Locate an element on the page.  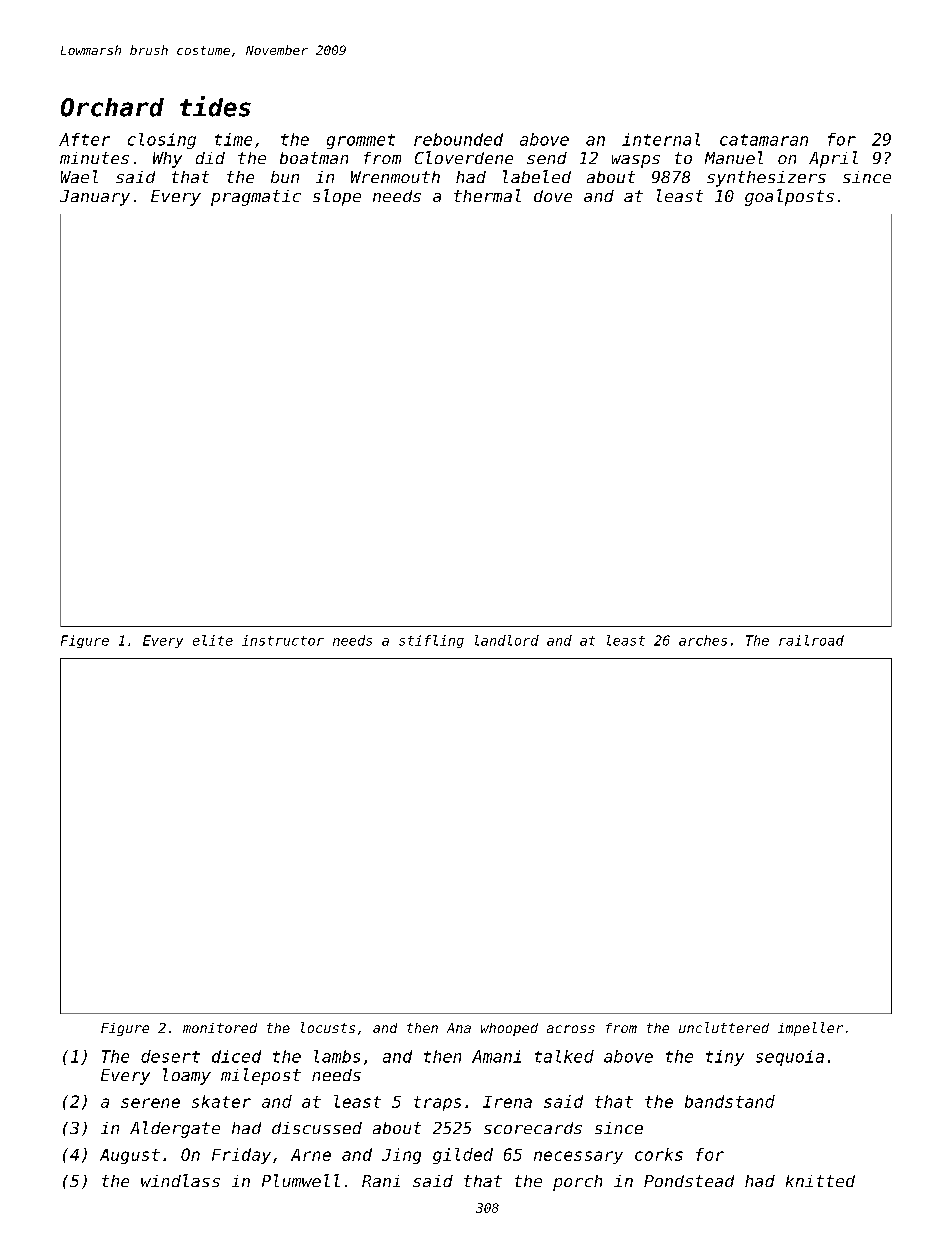
August is located at coordinates (130, 1156).
